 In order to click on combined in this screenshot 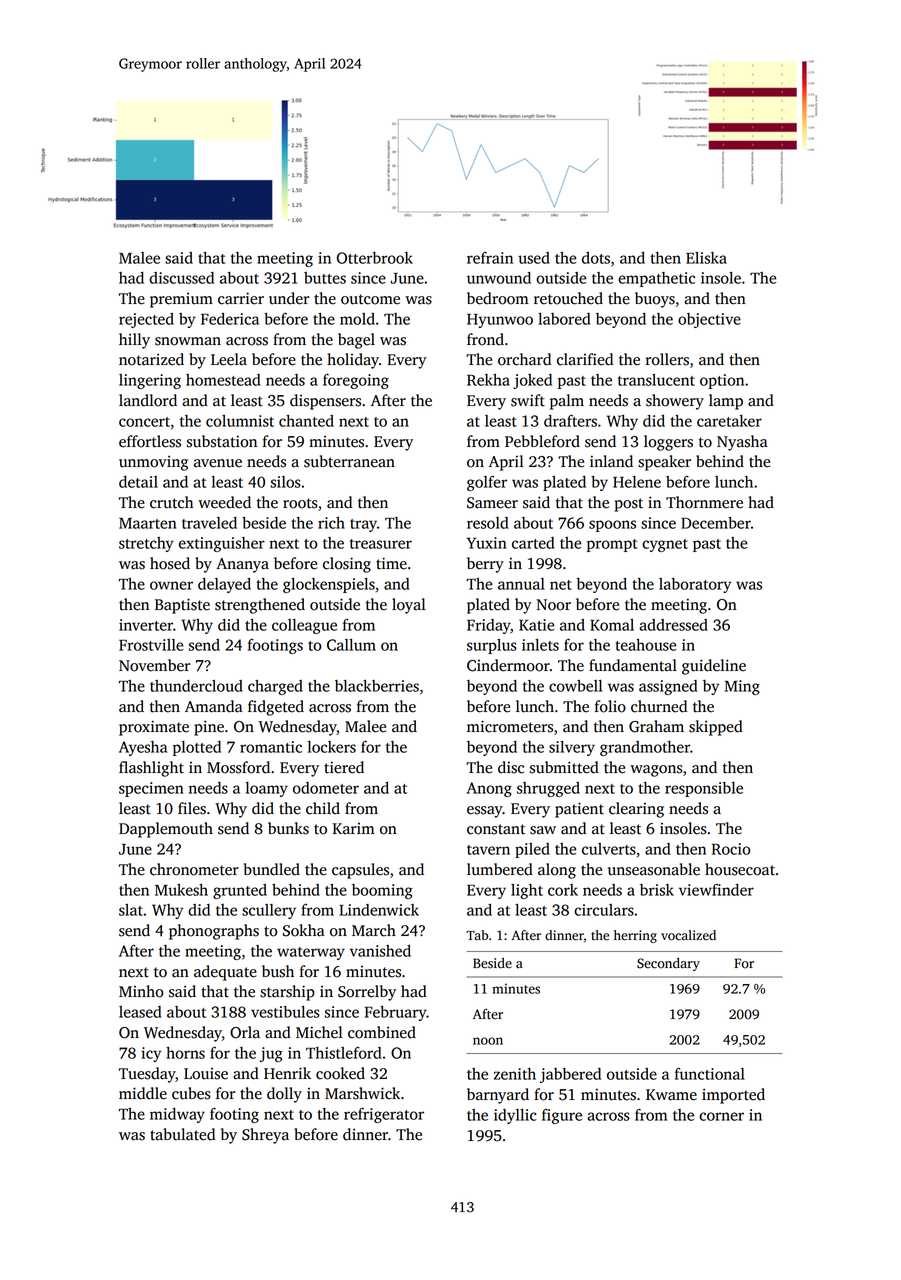, I will do `click(382, 1032)`.
